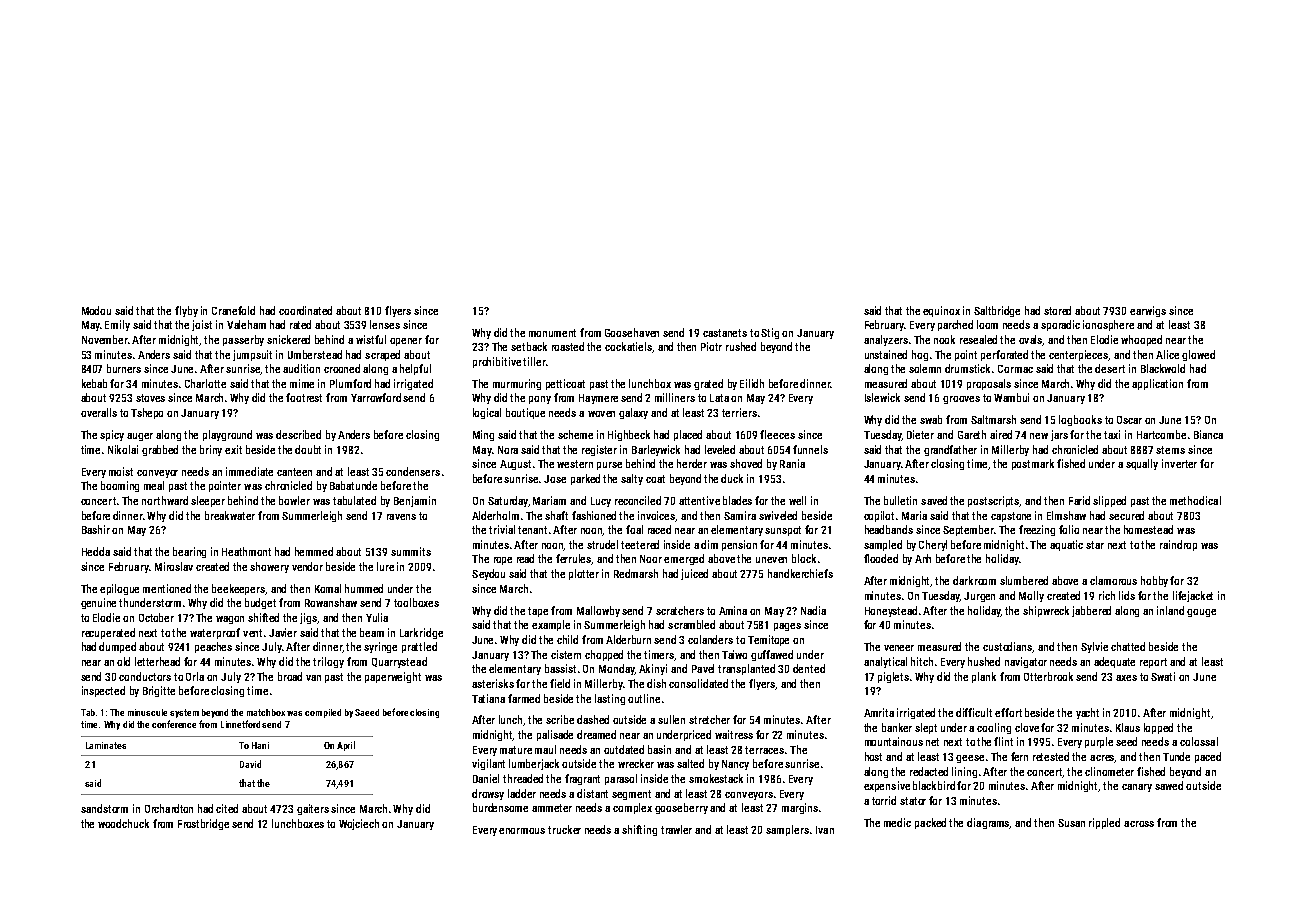  Describe the element at coordinates (575, 464) in the document. I see `western` at that location.
